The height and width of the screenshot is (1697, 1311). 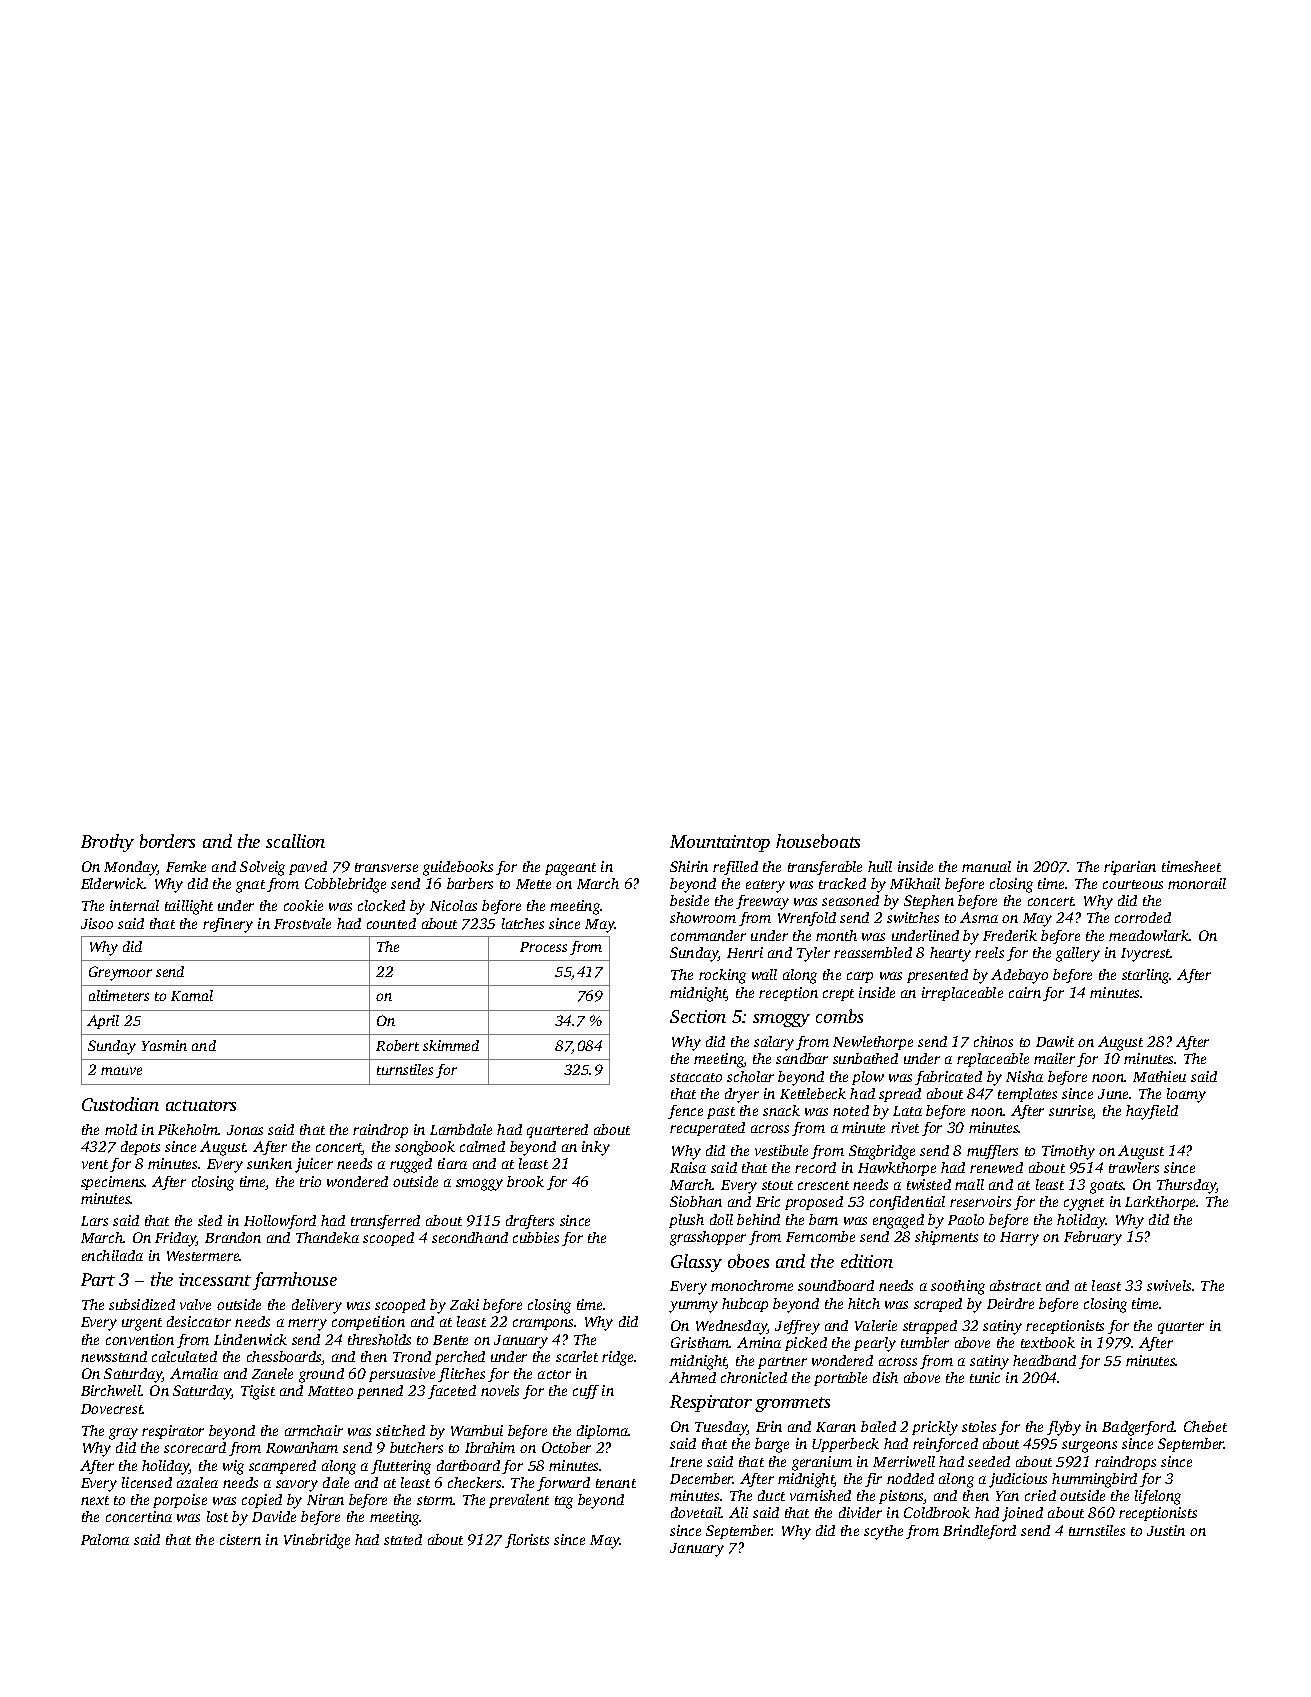 What do you see at coordinates (192, 995) in the screenshot?
I see `Kamal` at bounding box center [192, 995].
